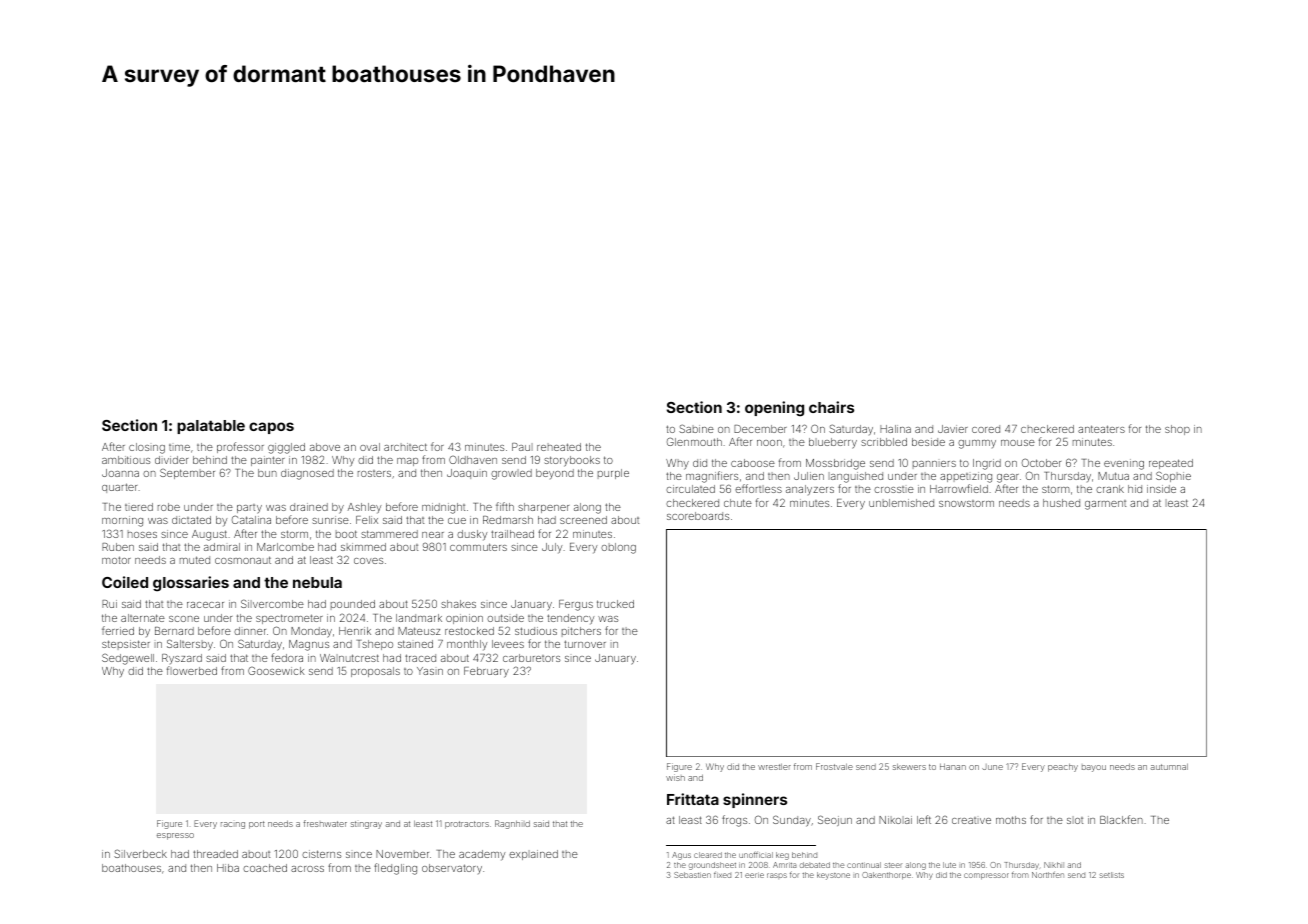 The width and height of the document is (1308, 924). I want to click on opening, so click(774, 409).
